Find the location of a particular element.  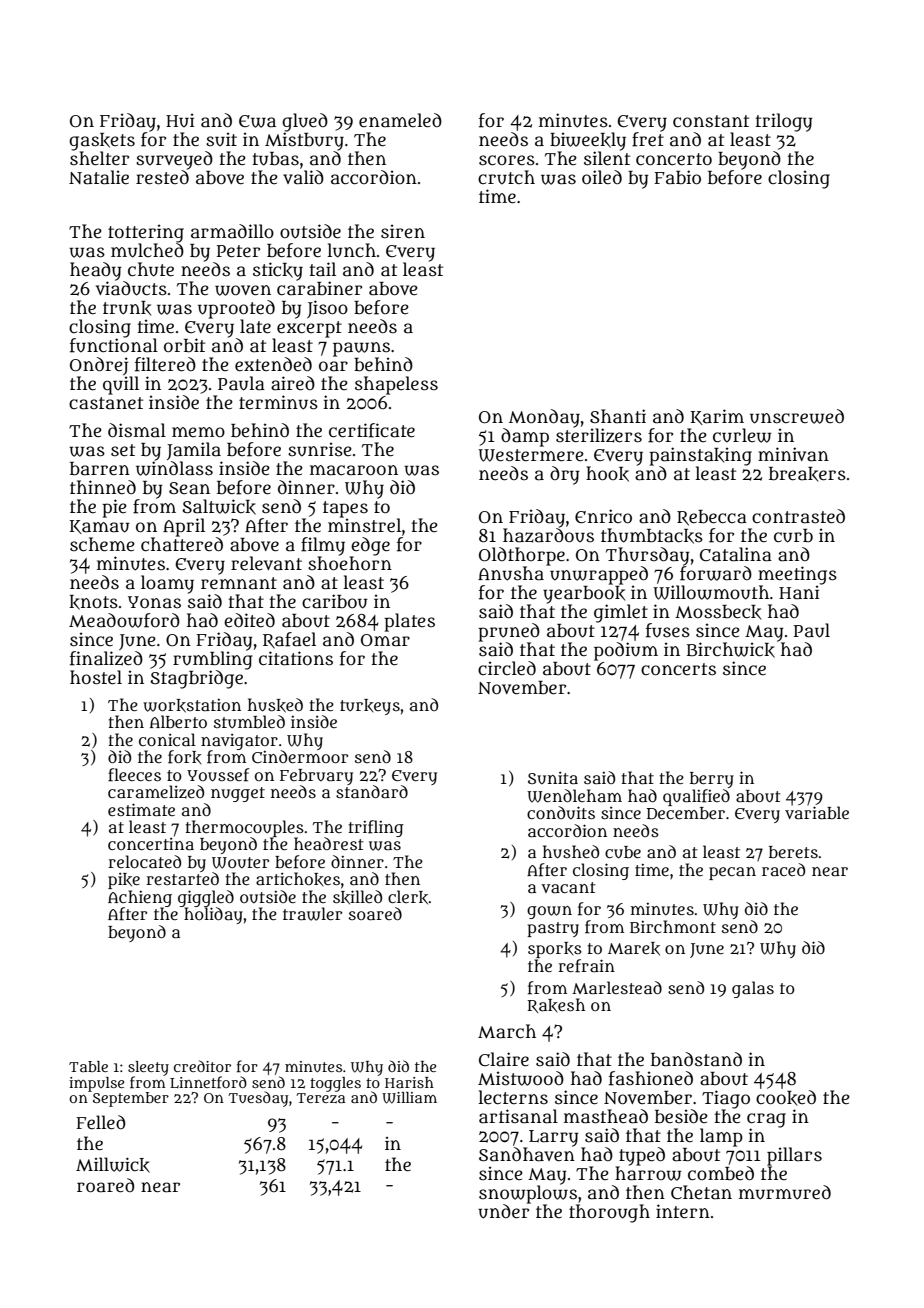

snowplows is located at coordinates (528, 1194).
